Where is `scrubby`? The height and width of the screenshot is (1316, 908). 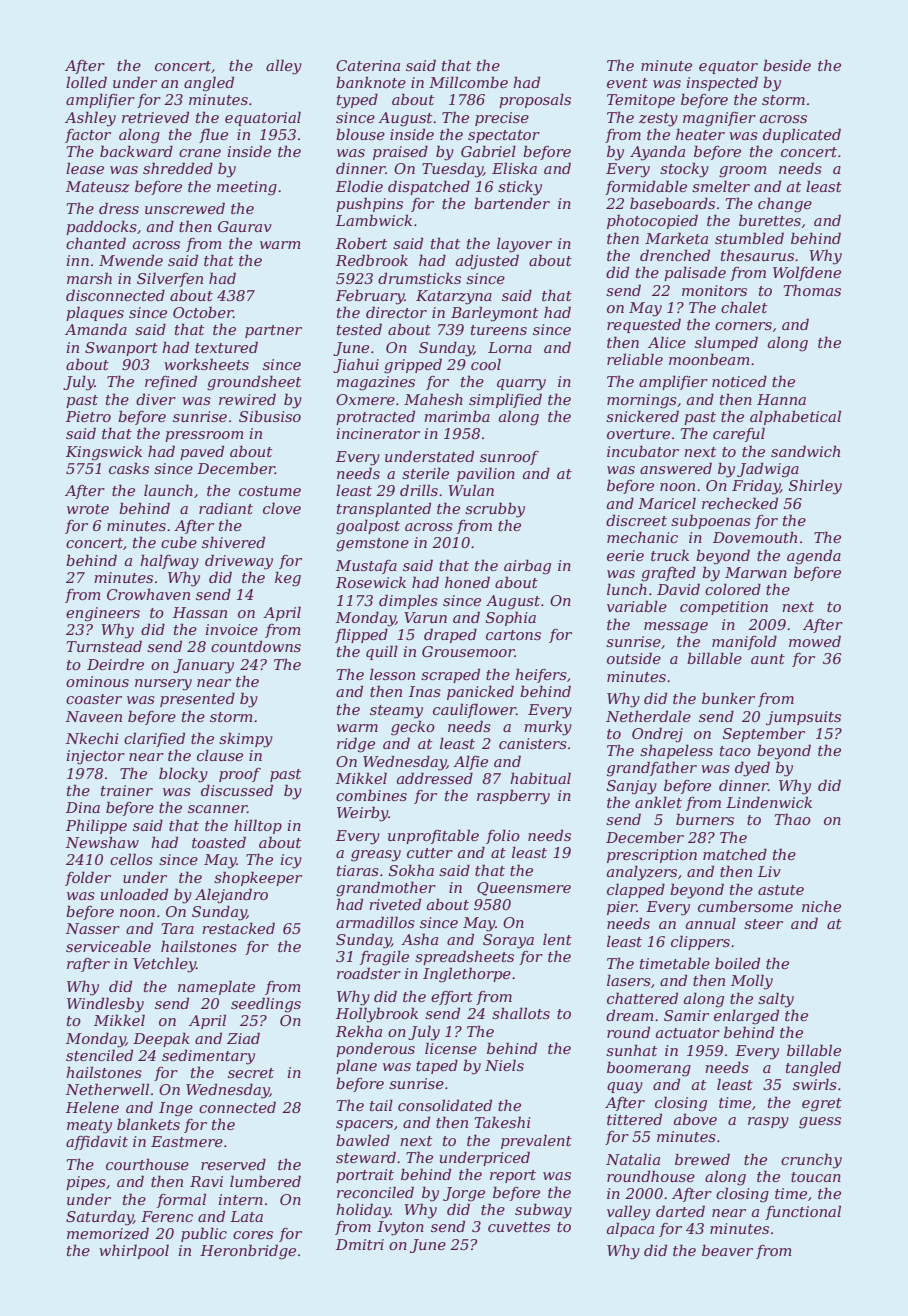
scrubby is located at coordinates (495, 510).
